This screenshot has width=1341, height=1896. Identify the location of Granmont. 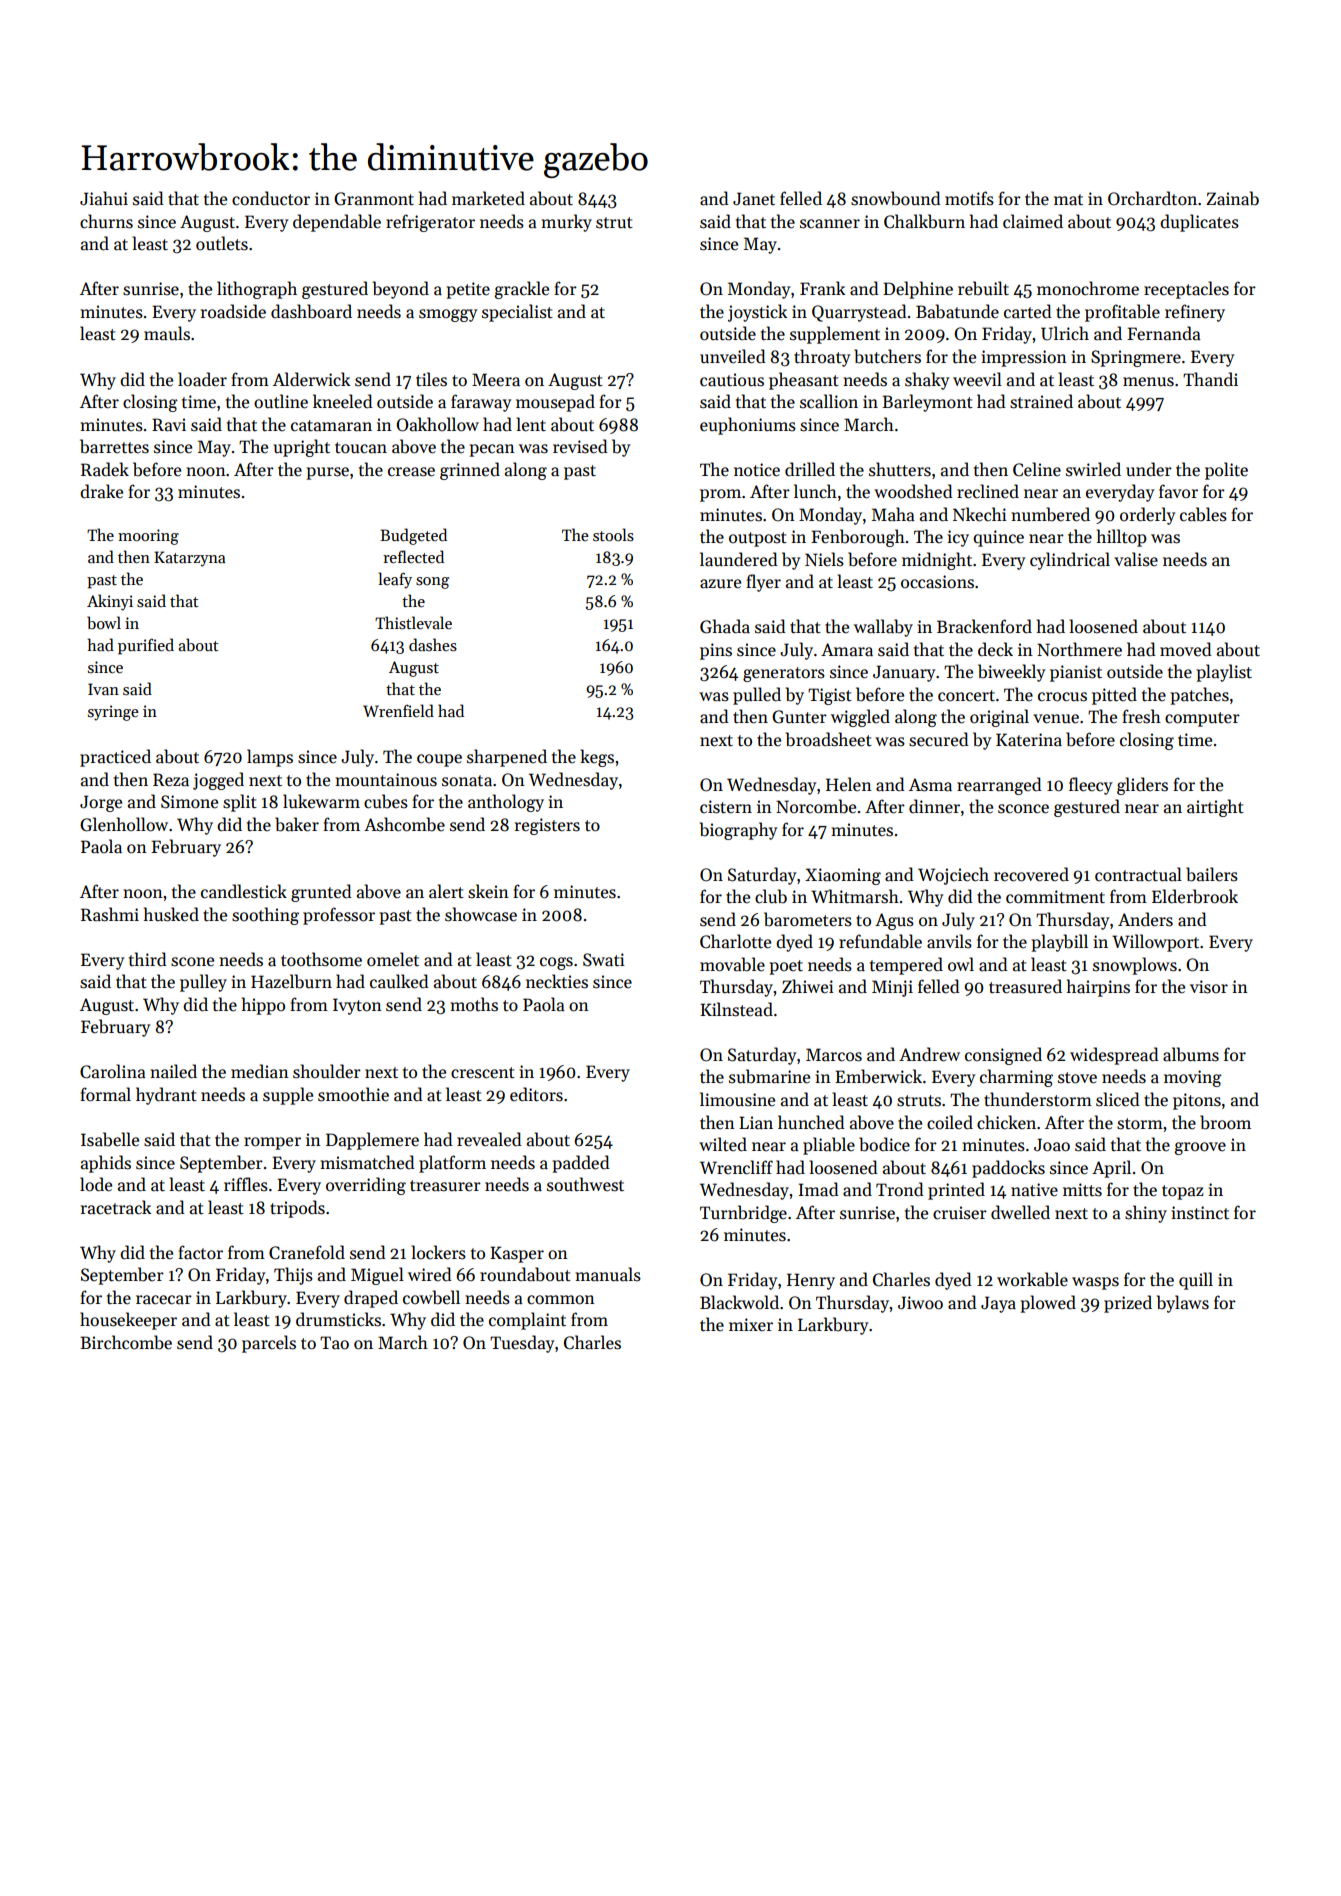
(374, 199).
